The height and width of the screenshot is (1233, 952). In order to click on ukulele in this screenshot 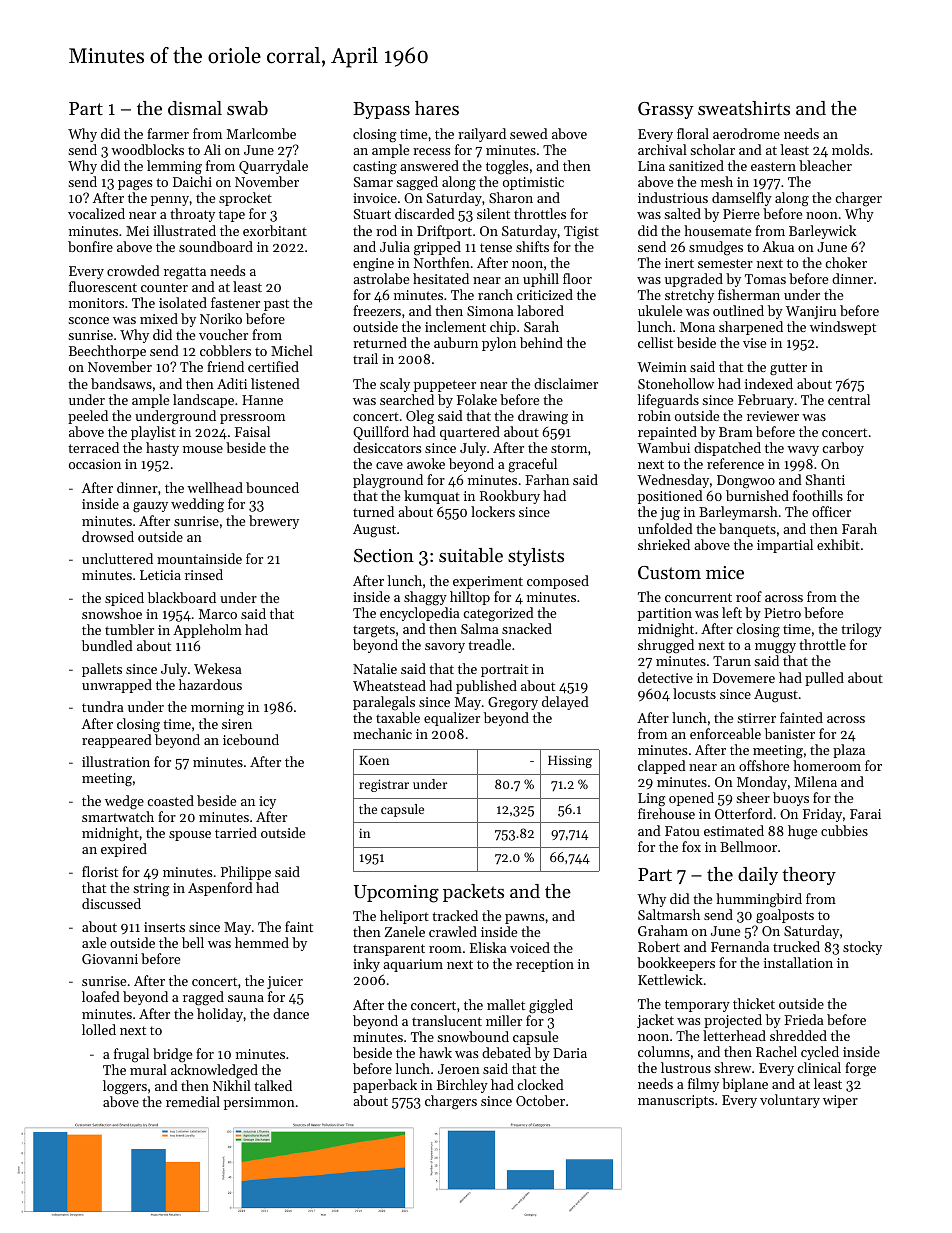, I will do `click(660, 310)`.
